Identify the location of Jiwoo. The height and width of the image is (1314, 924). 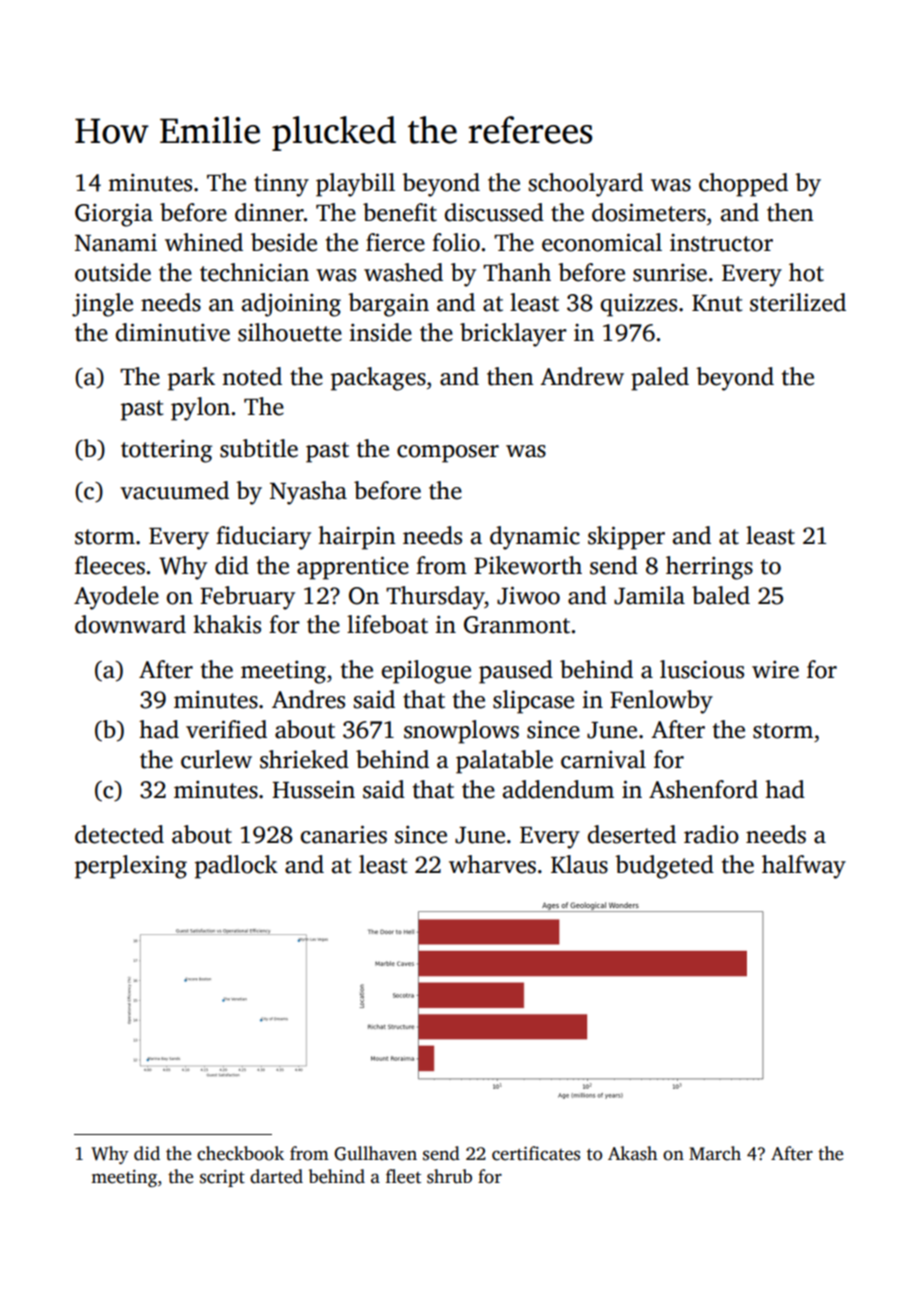
(528, 595).
